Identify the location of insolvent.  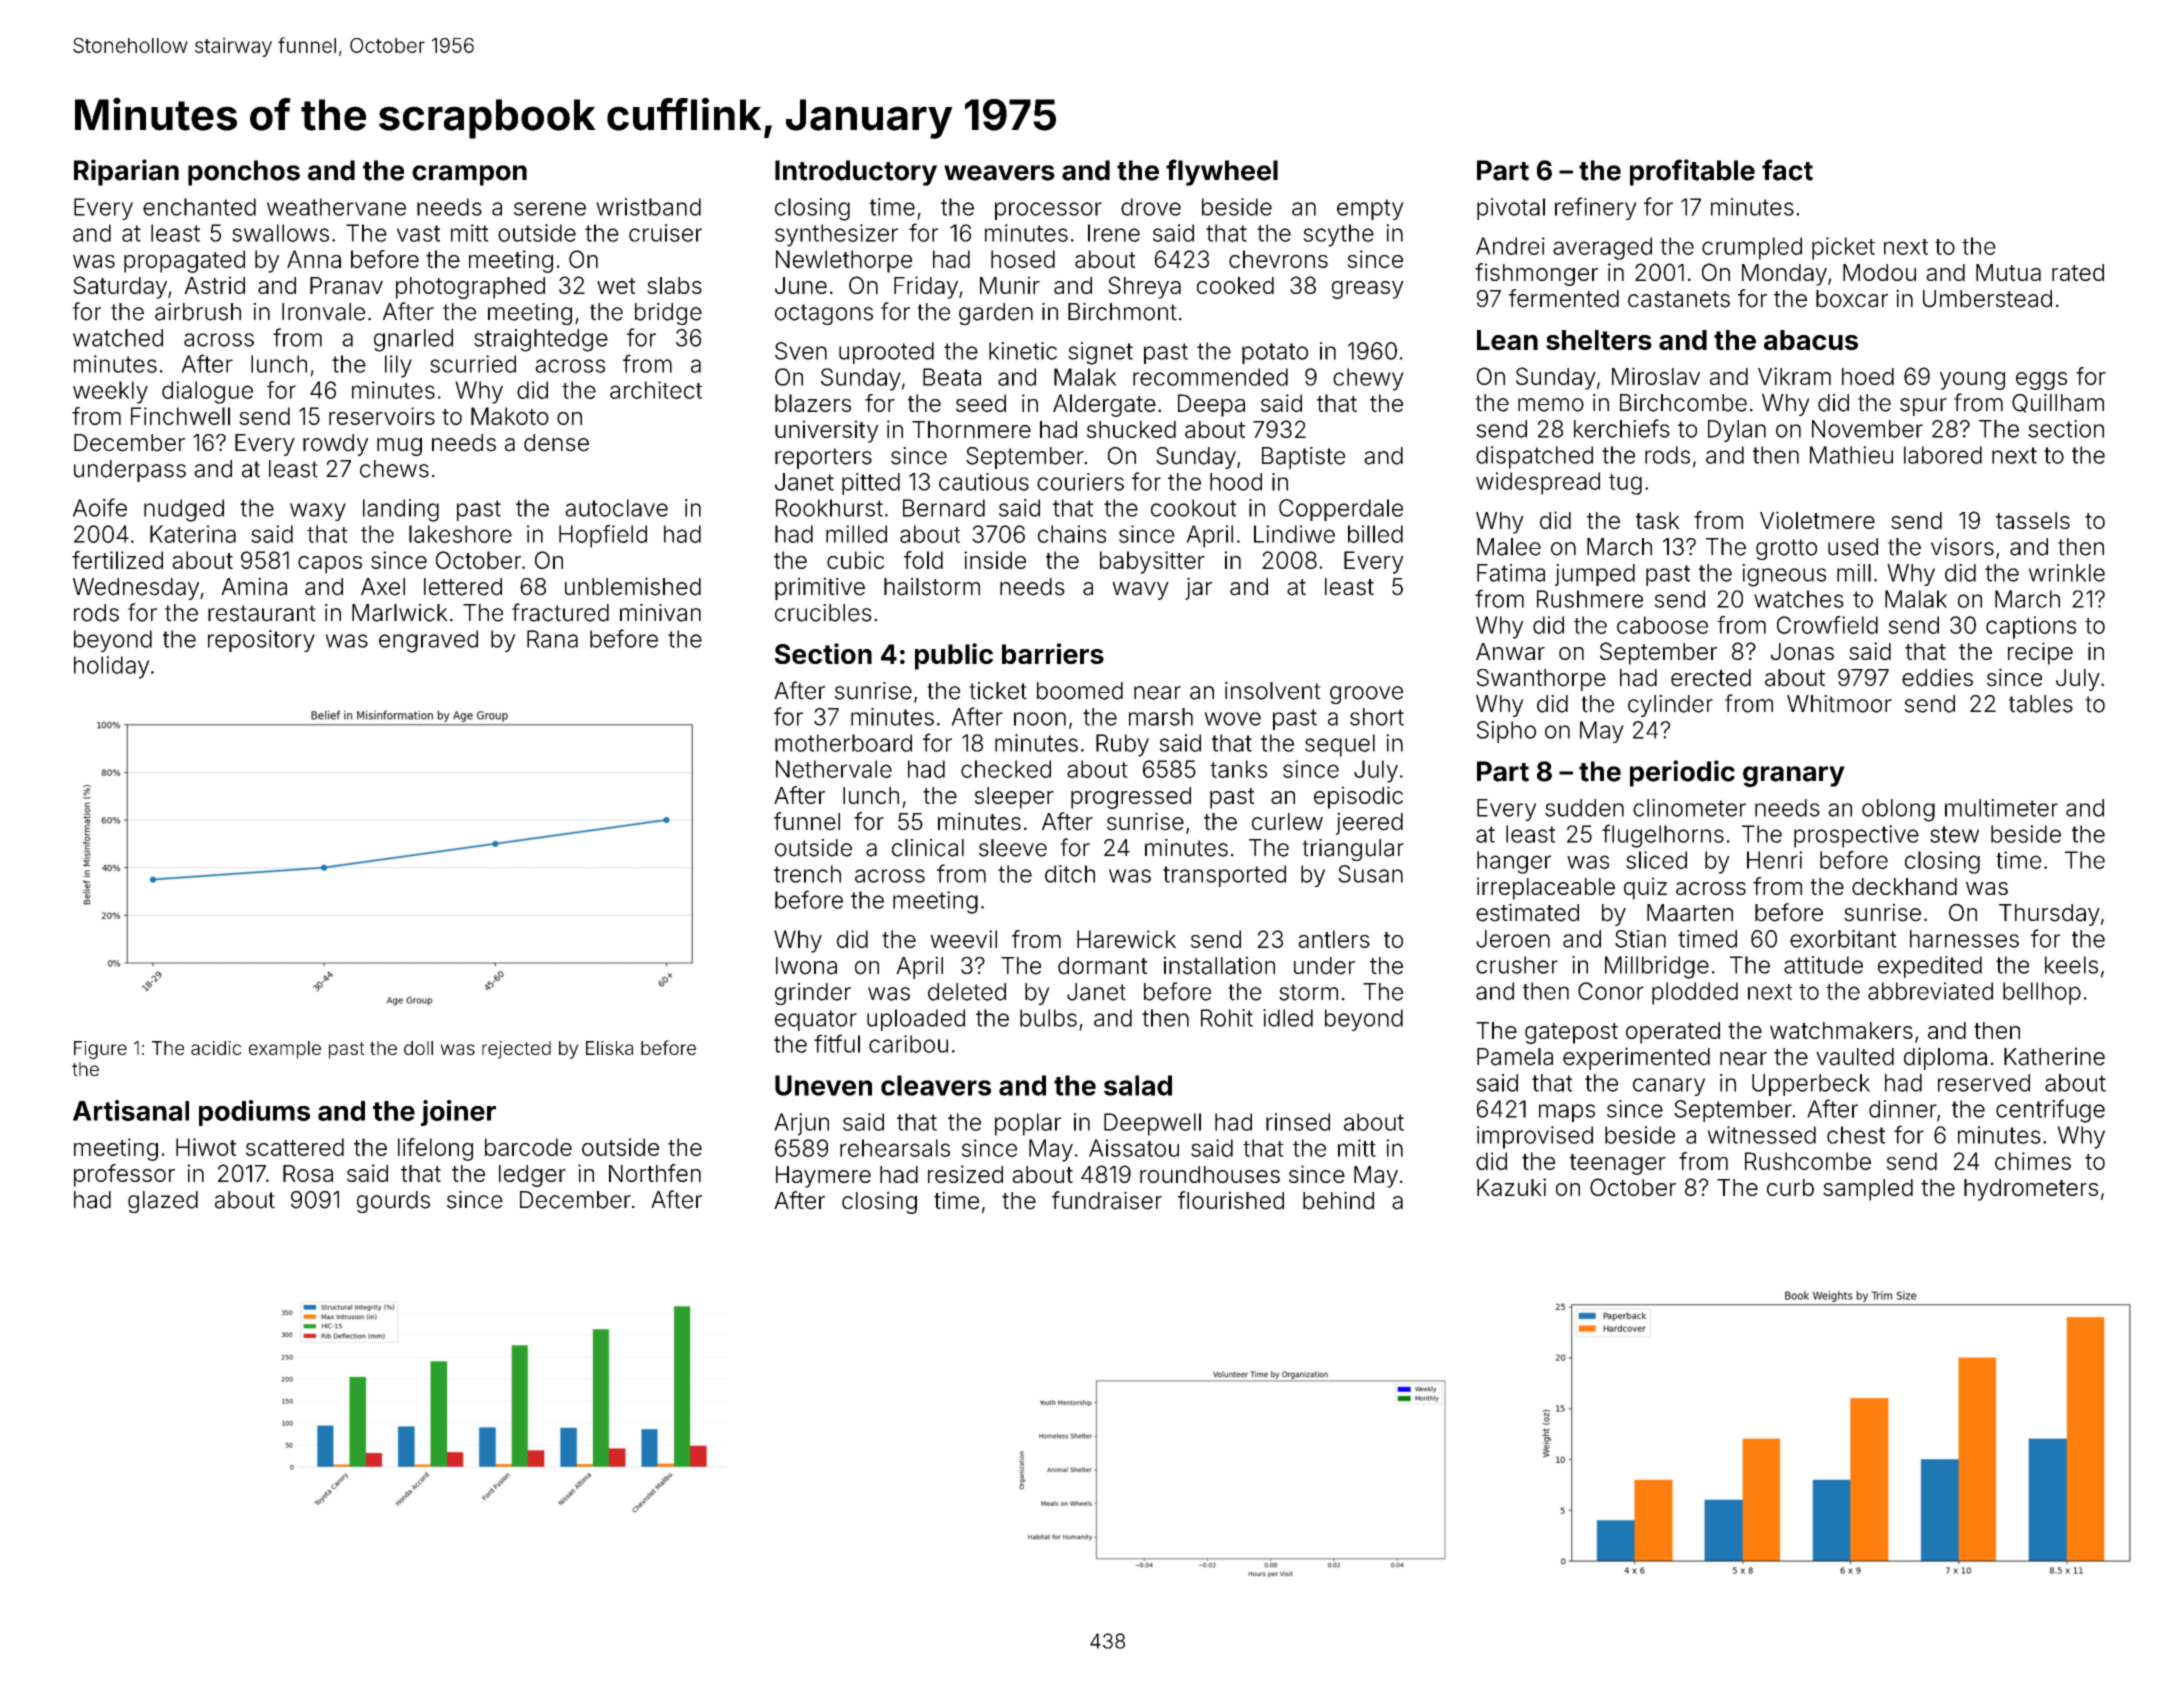
(1273, 691).
